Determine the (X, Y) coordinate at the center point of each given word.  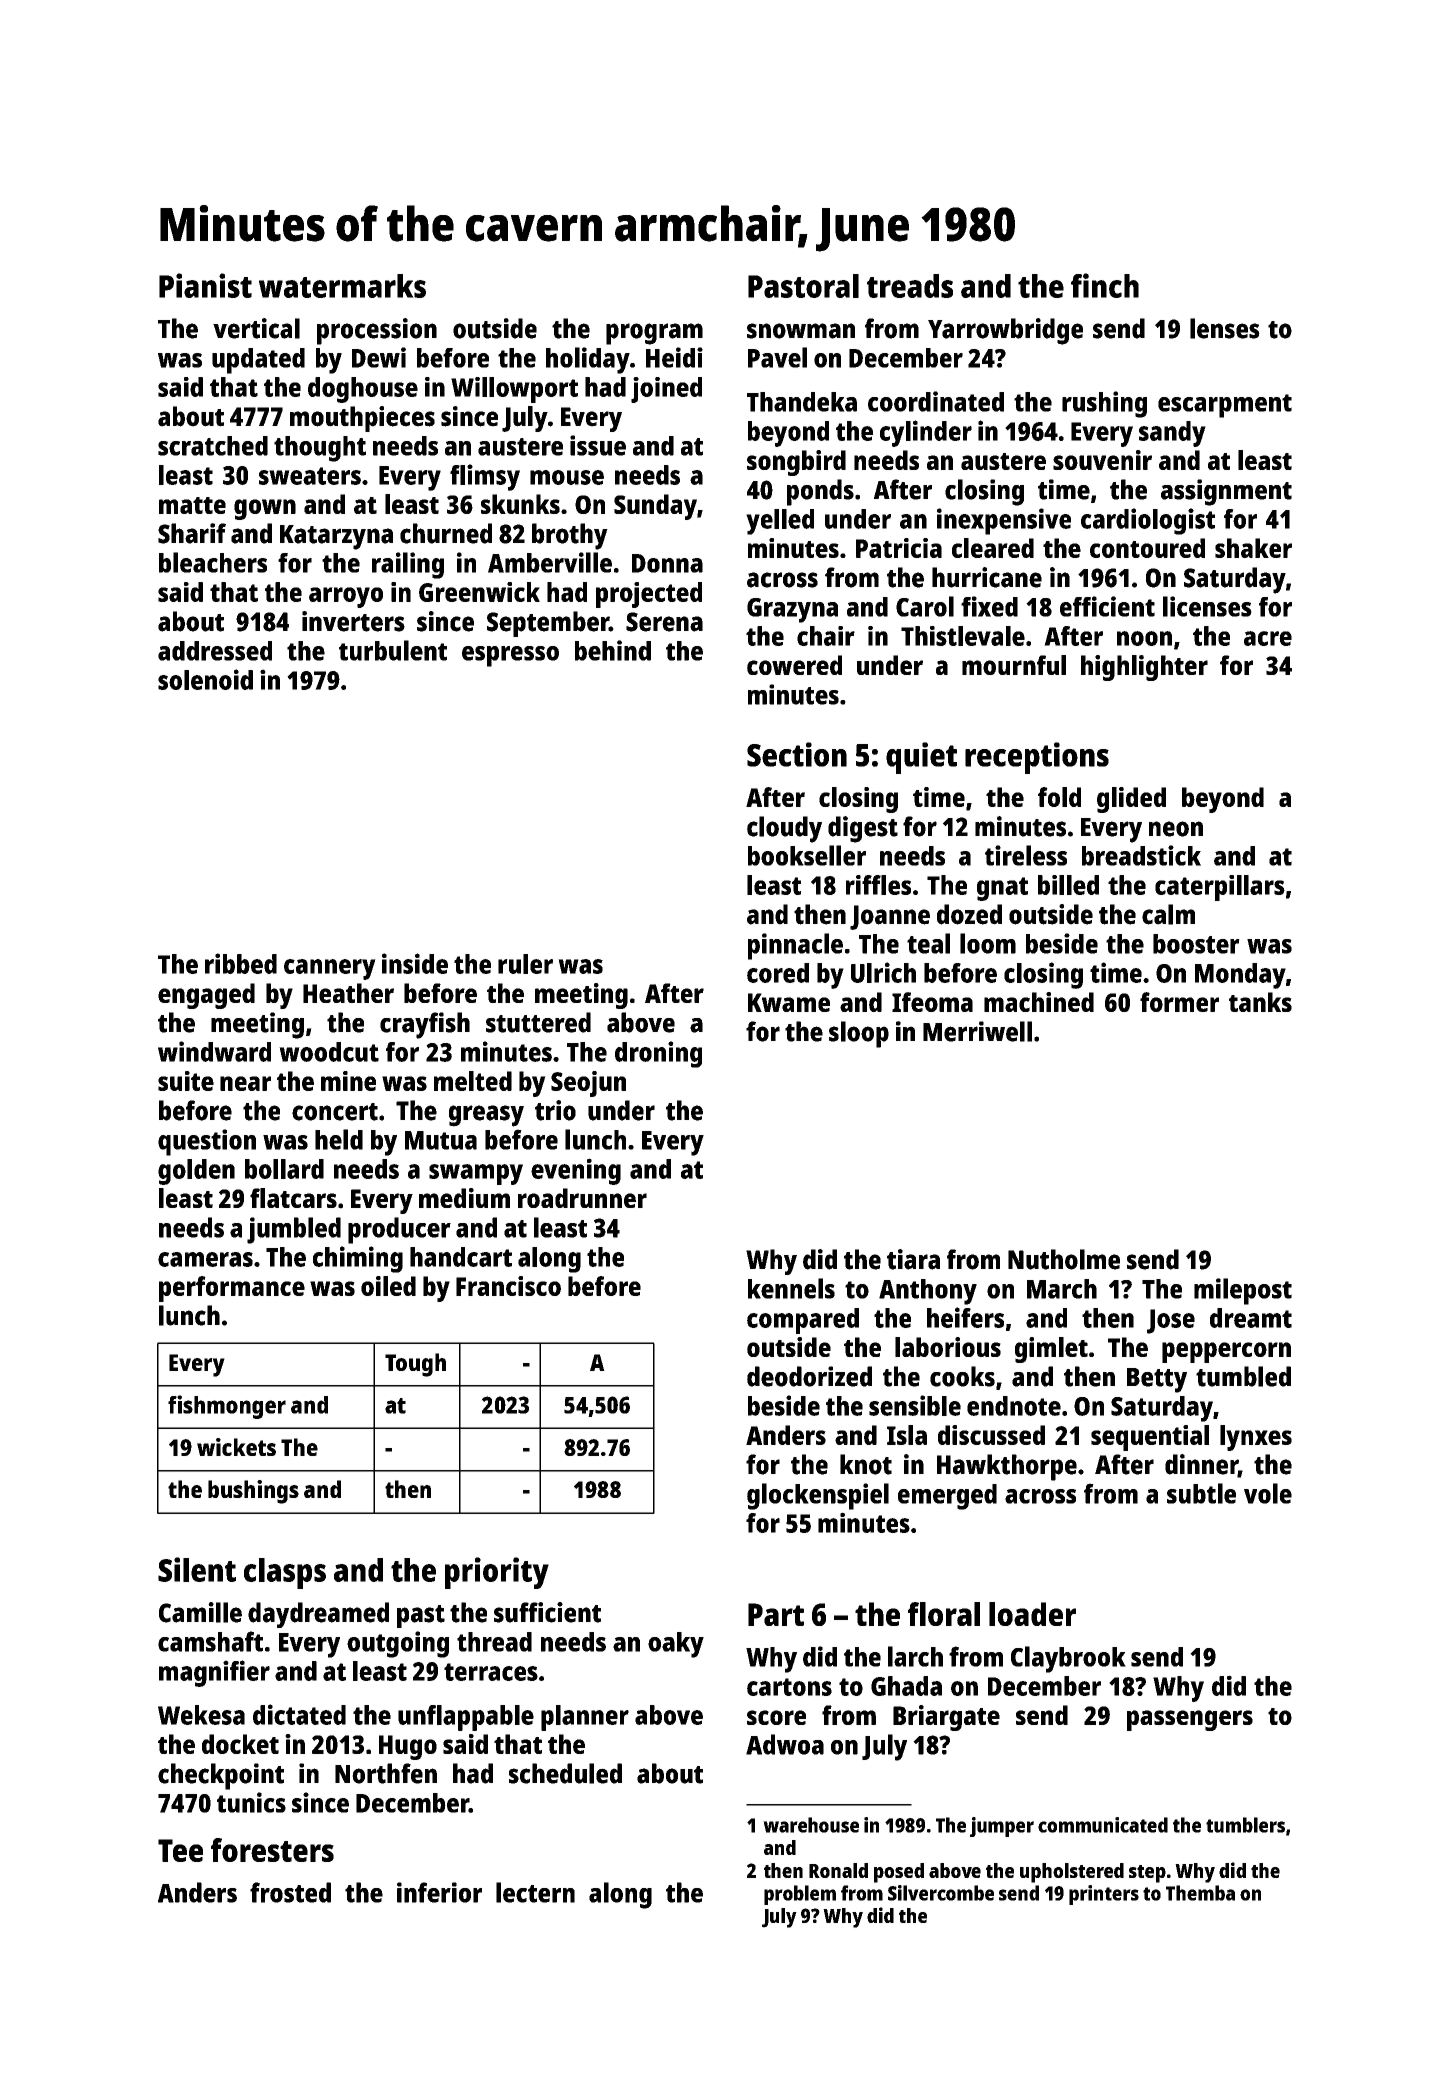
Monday (1240, 976)
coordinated (936, 401)
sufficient (547, 1612)
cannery (330, 969)
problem (800, 1895)
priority (497, 1573)
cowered (794, 665)
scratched (213, 446)
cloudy (784, 829)
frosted (290, 1892)
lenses (1225, 328)
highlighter (1144, 668)
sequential (1150, 1438)
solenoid (205, 679)
